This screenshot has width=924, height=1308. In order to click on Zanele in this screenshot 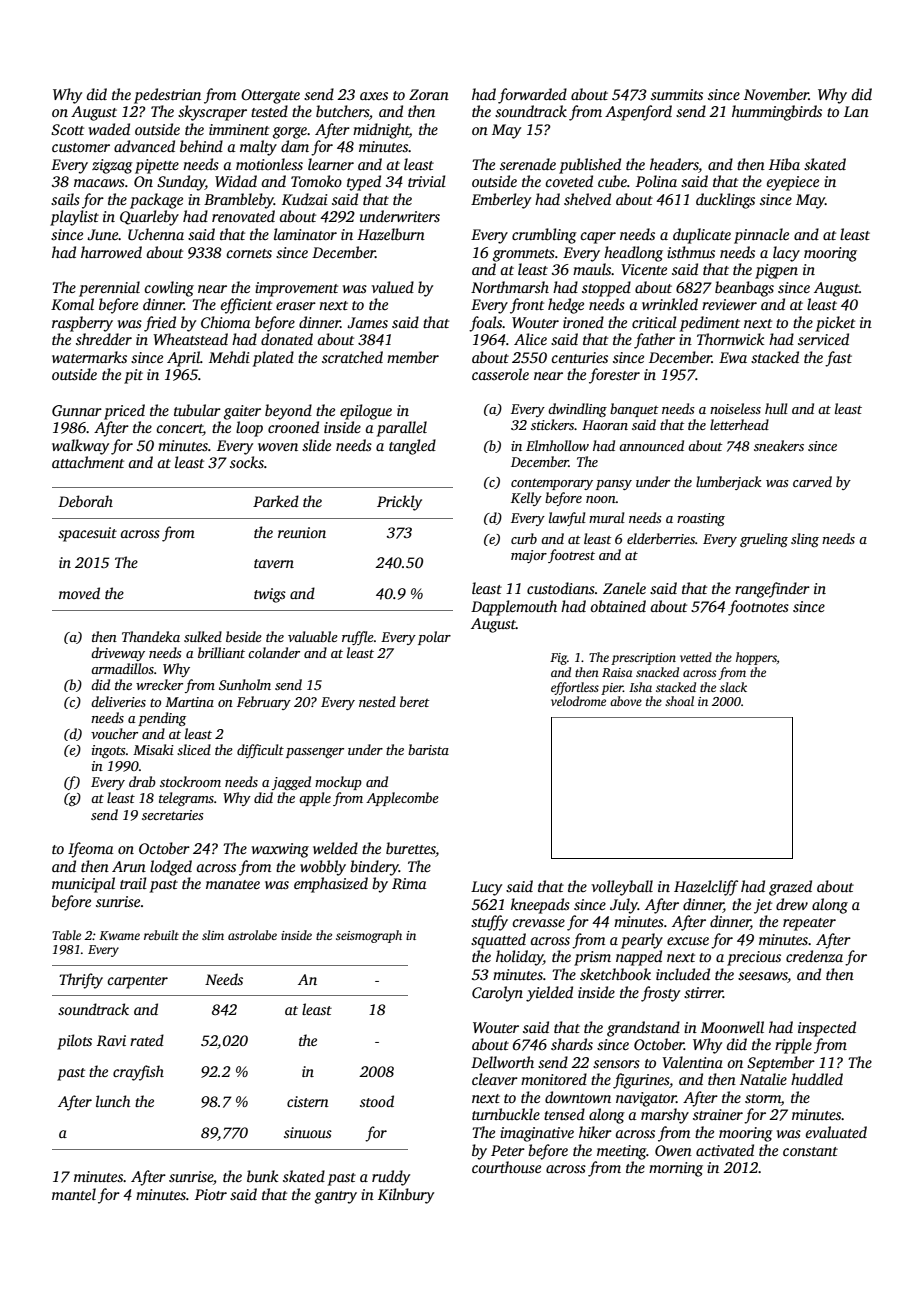, I will do `click(624, 588)`.
